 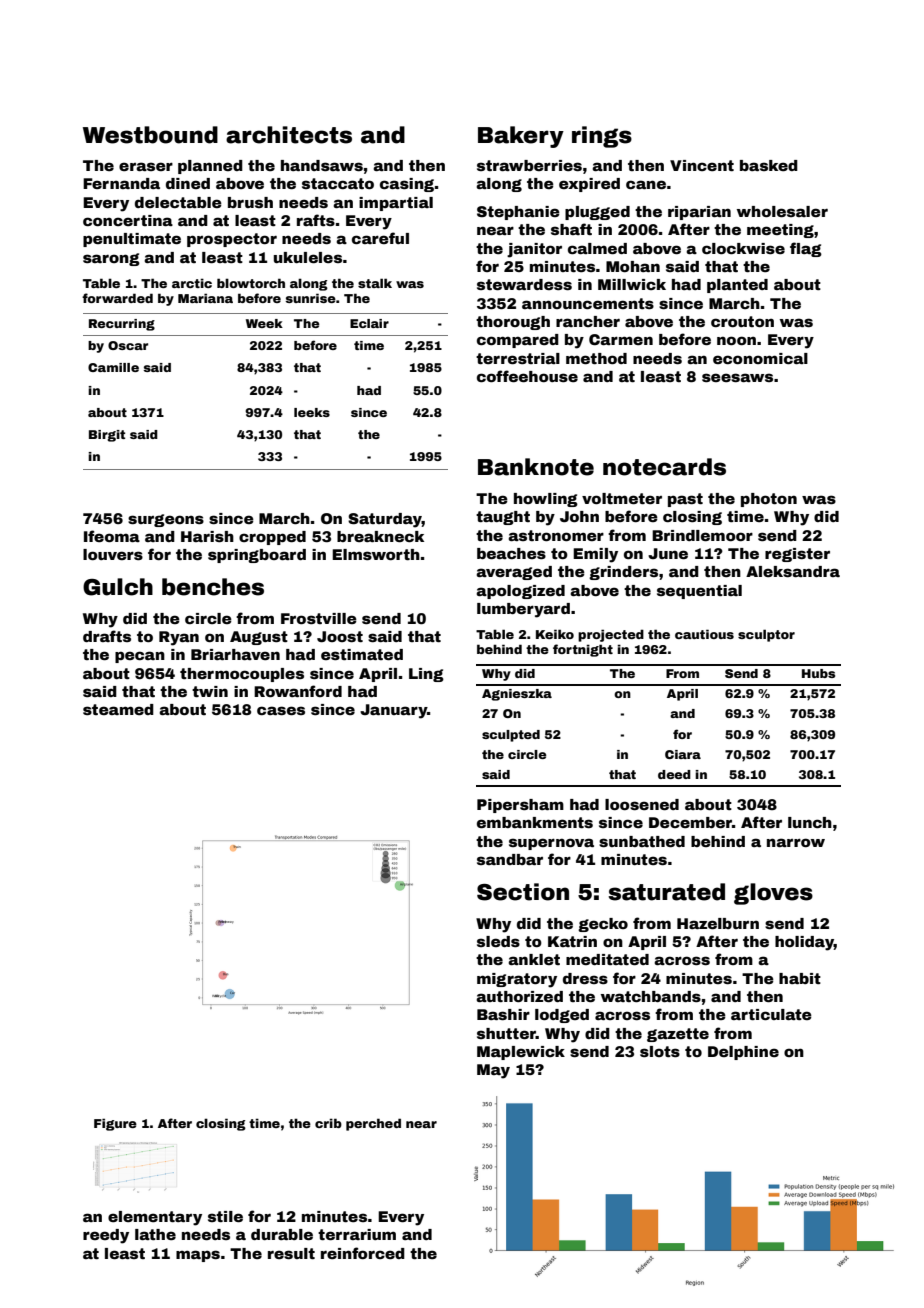 What do you see at coordinates (534, 250) in the image?
I see `janitor` at bounding box center [534, 250].
